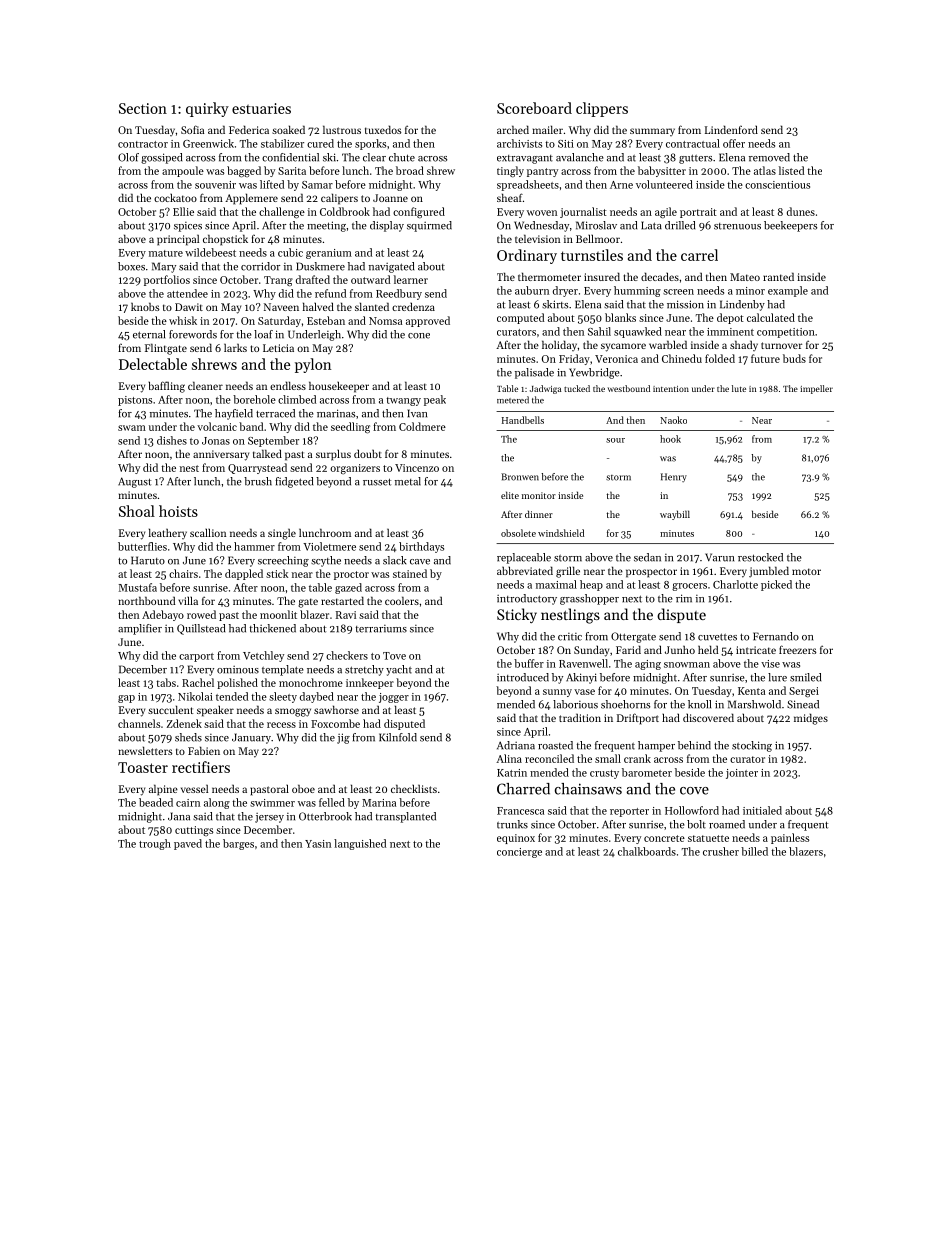 This document has height=1233, width=952. Describe the element at coordinates (801, 211) in the document. I see `dunes` at that location.
